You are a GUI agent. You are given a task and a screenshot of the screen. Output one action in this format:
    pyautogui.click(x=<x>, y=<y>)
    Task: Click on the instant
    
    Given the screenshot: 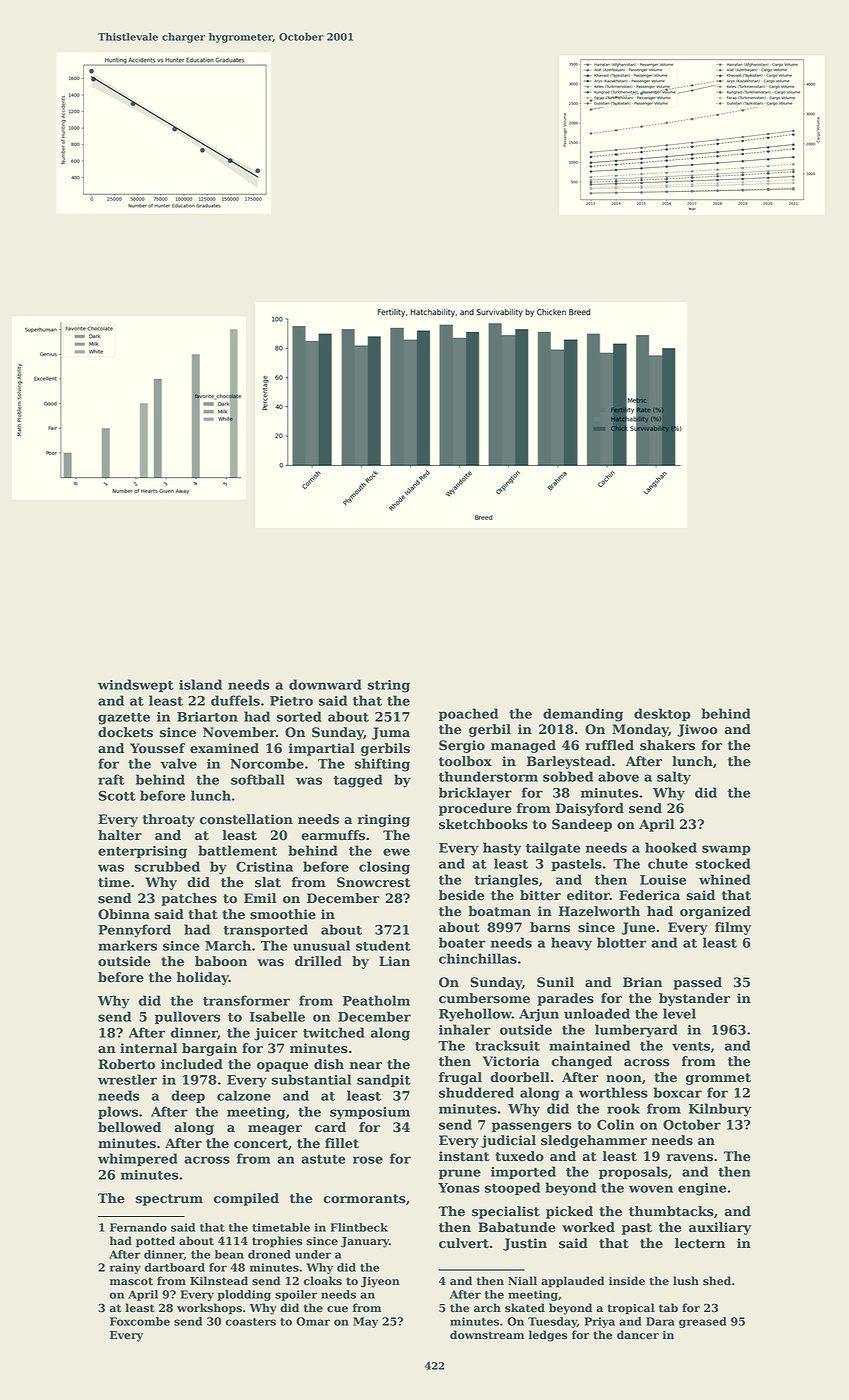 What is the action you would take?
    pyautogui.click(x=464, y=1156)
